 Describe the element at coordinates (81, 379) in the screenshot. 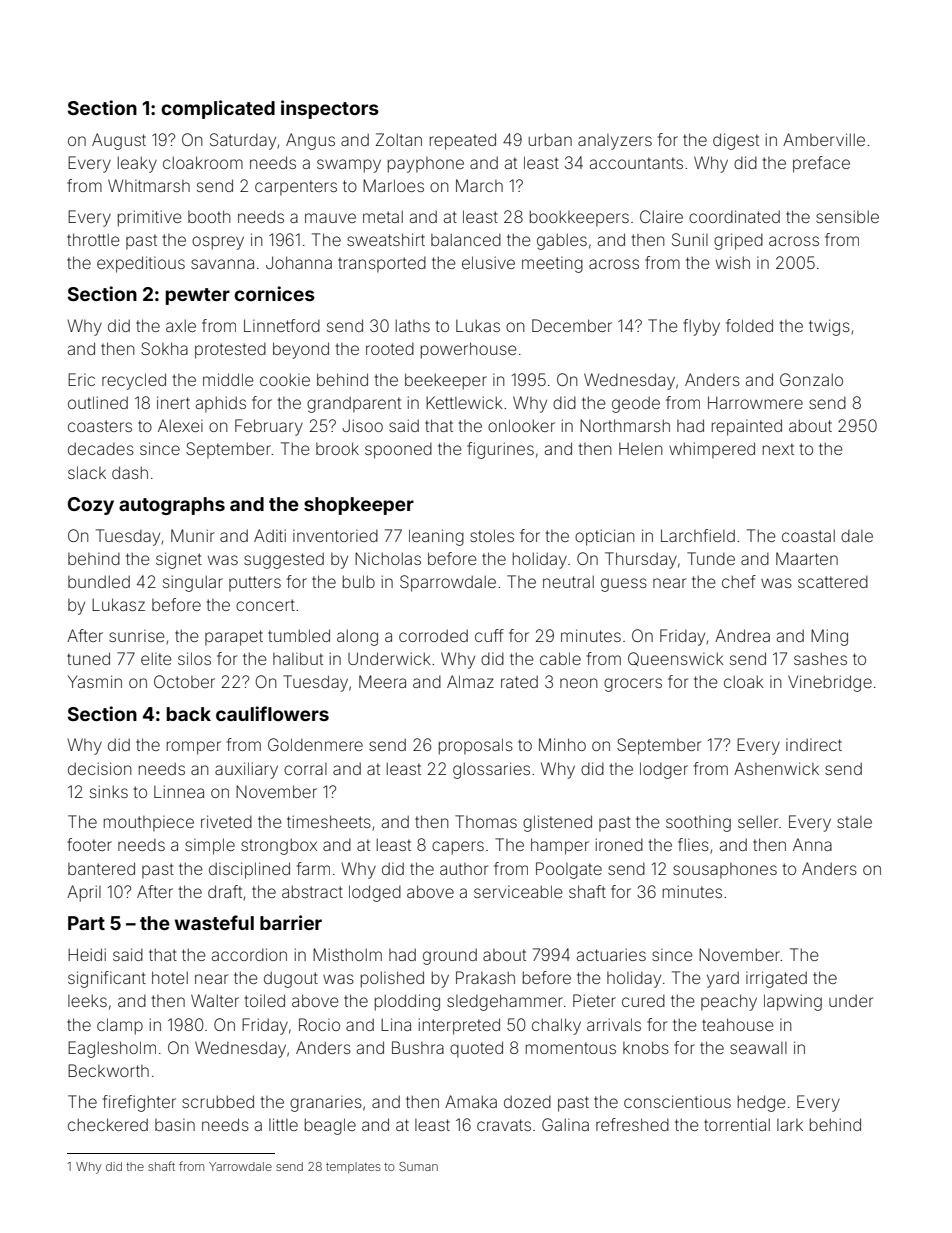

I see `Eric` at that location.
